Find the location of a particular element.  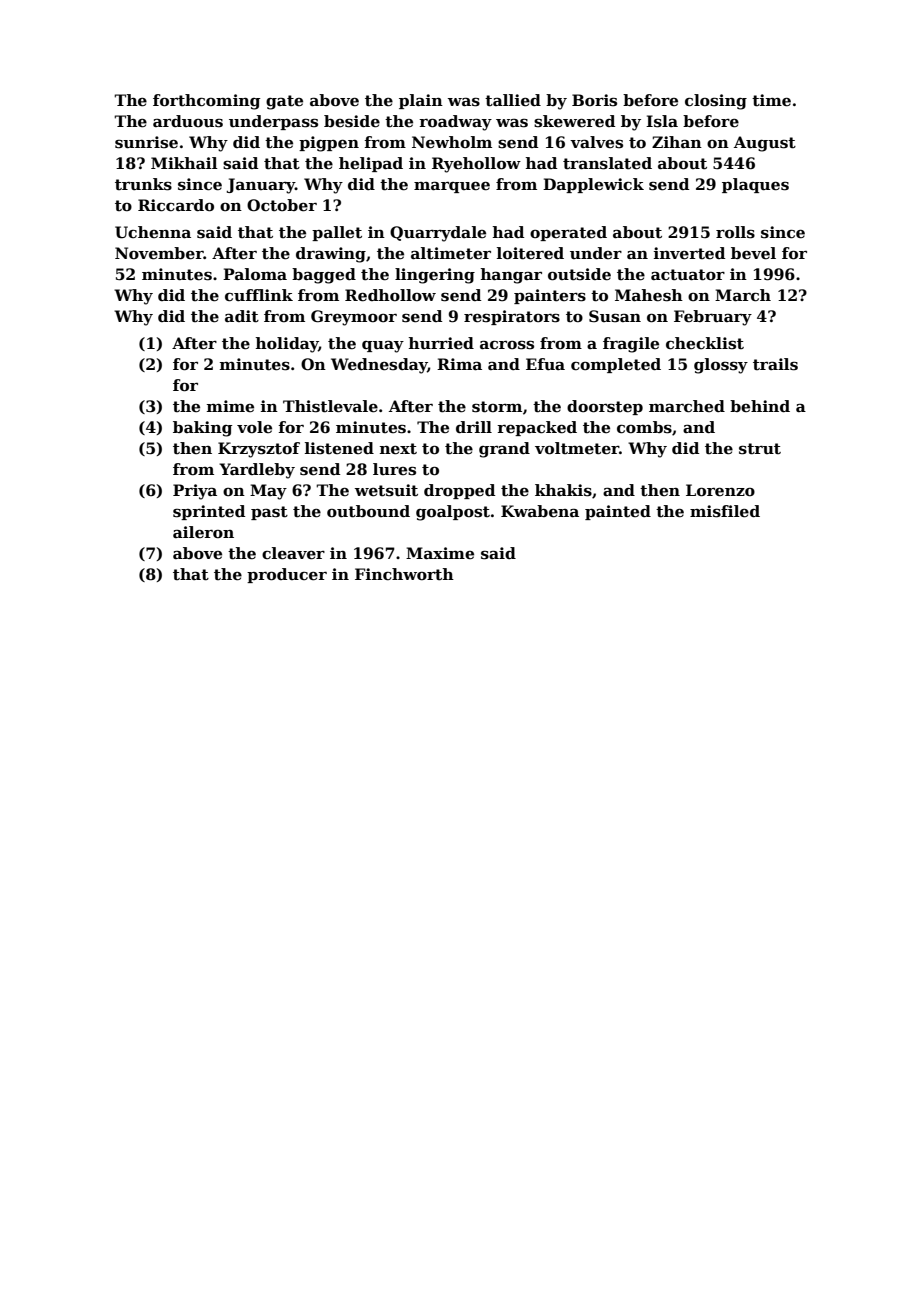

hurried is located at coordinates (441, 343).
